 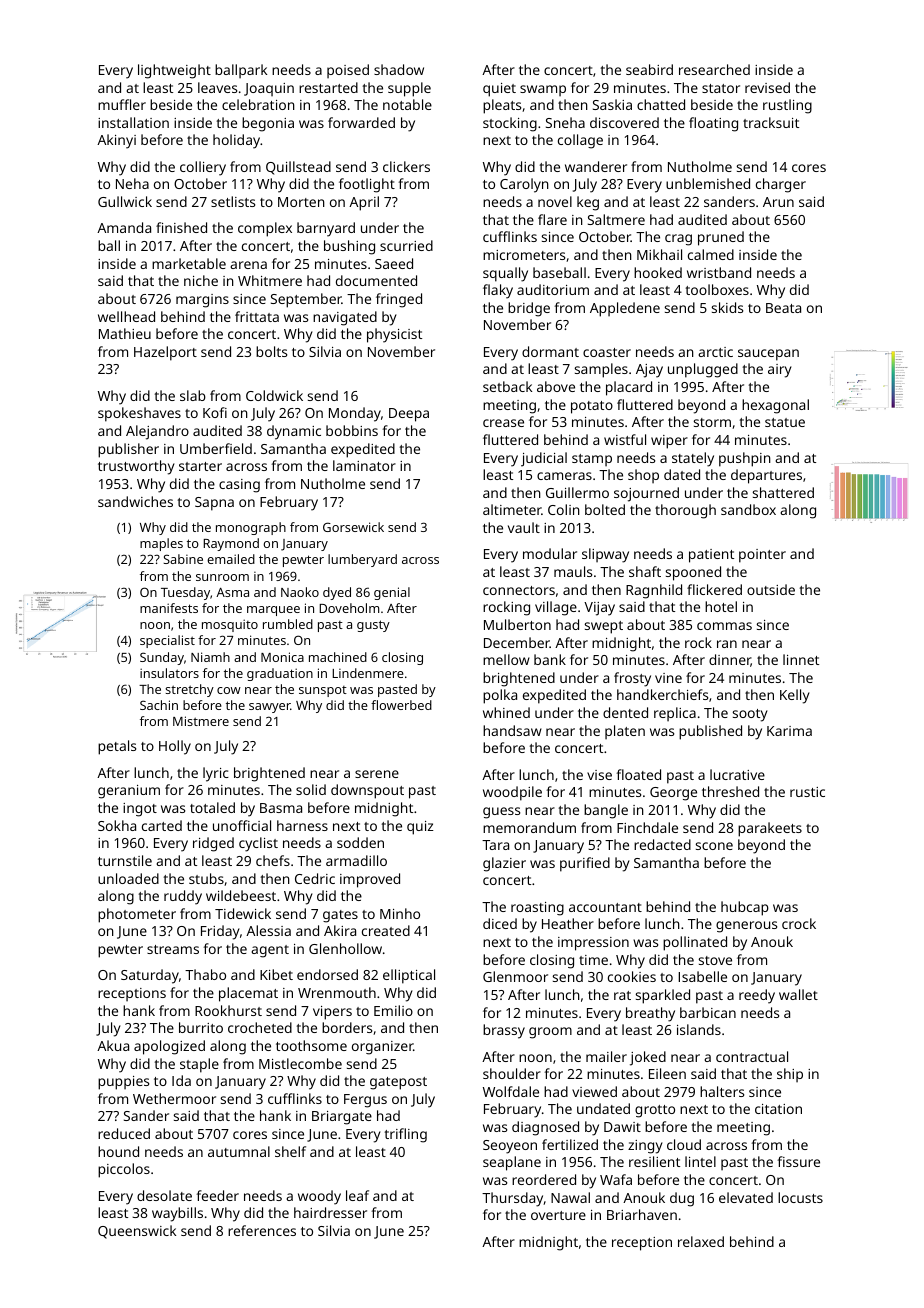 What do you see at coordinates (399, 69) in the image?
I see `shadow` at bounding box center [399, 69].
